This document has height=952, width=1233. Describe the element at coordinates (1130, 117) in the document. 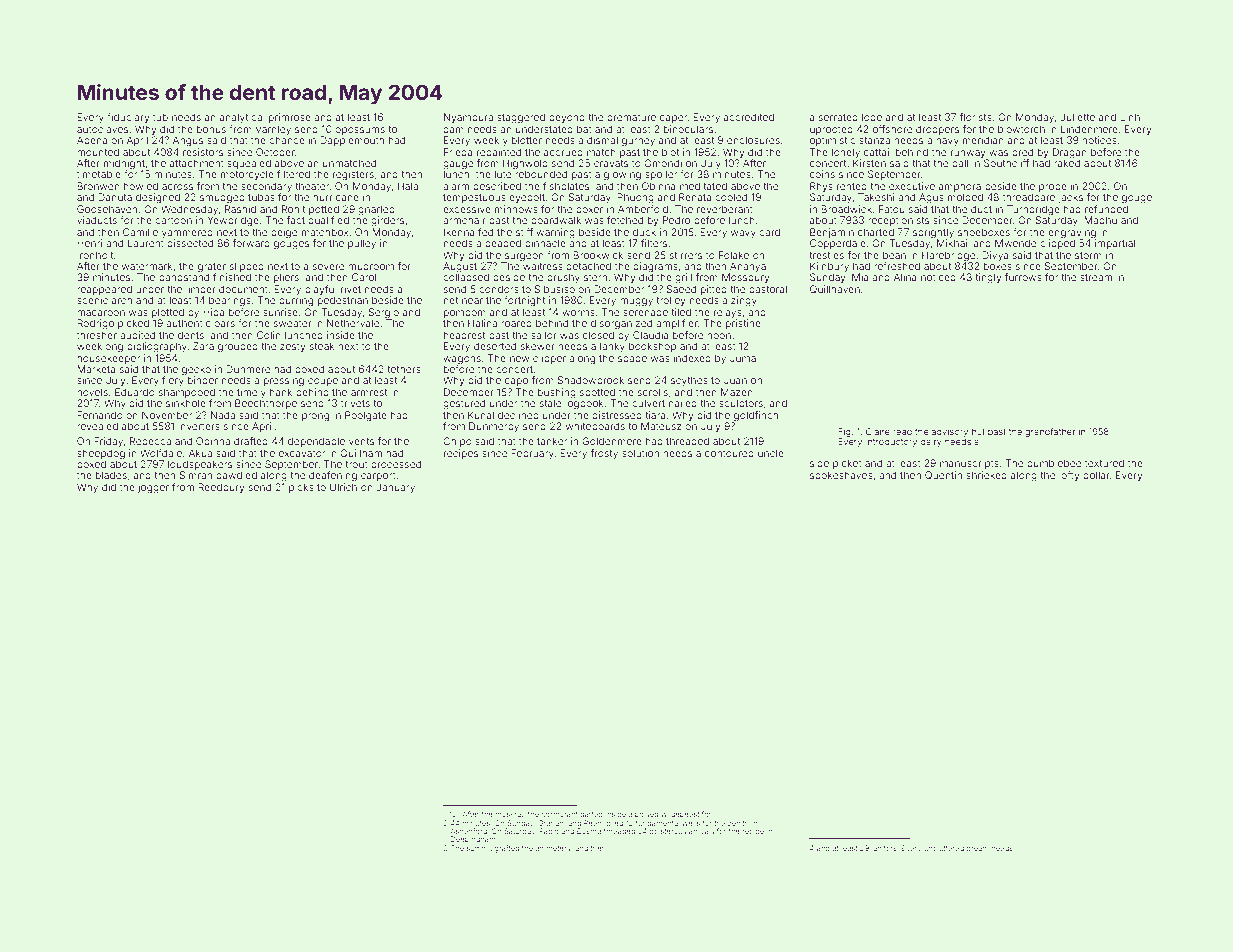

I see `Linh` at that location.
